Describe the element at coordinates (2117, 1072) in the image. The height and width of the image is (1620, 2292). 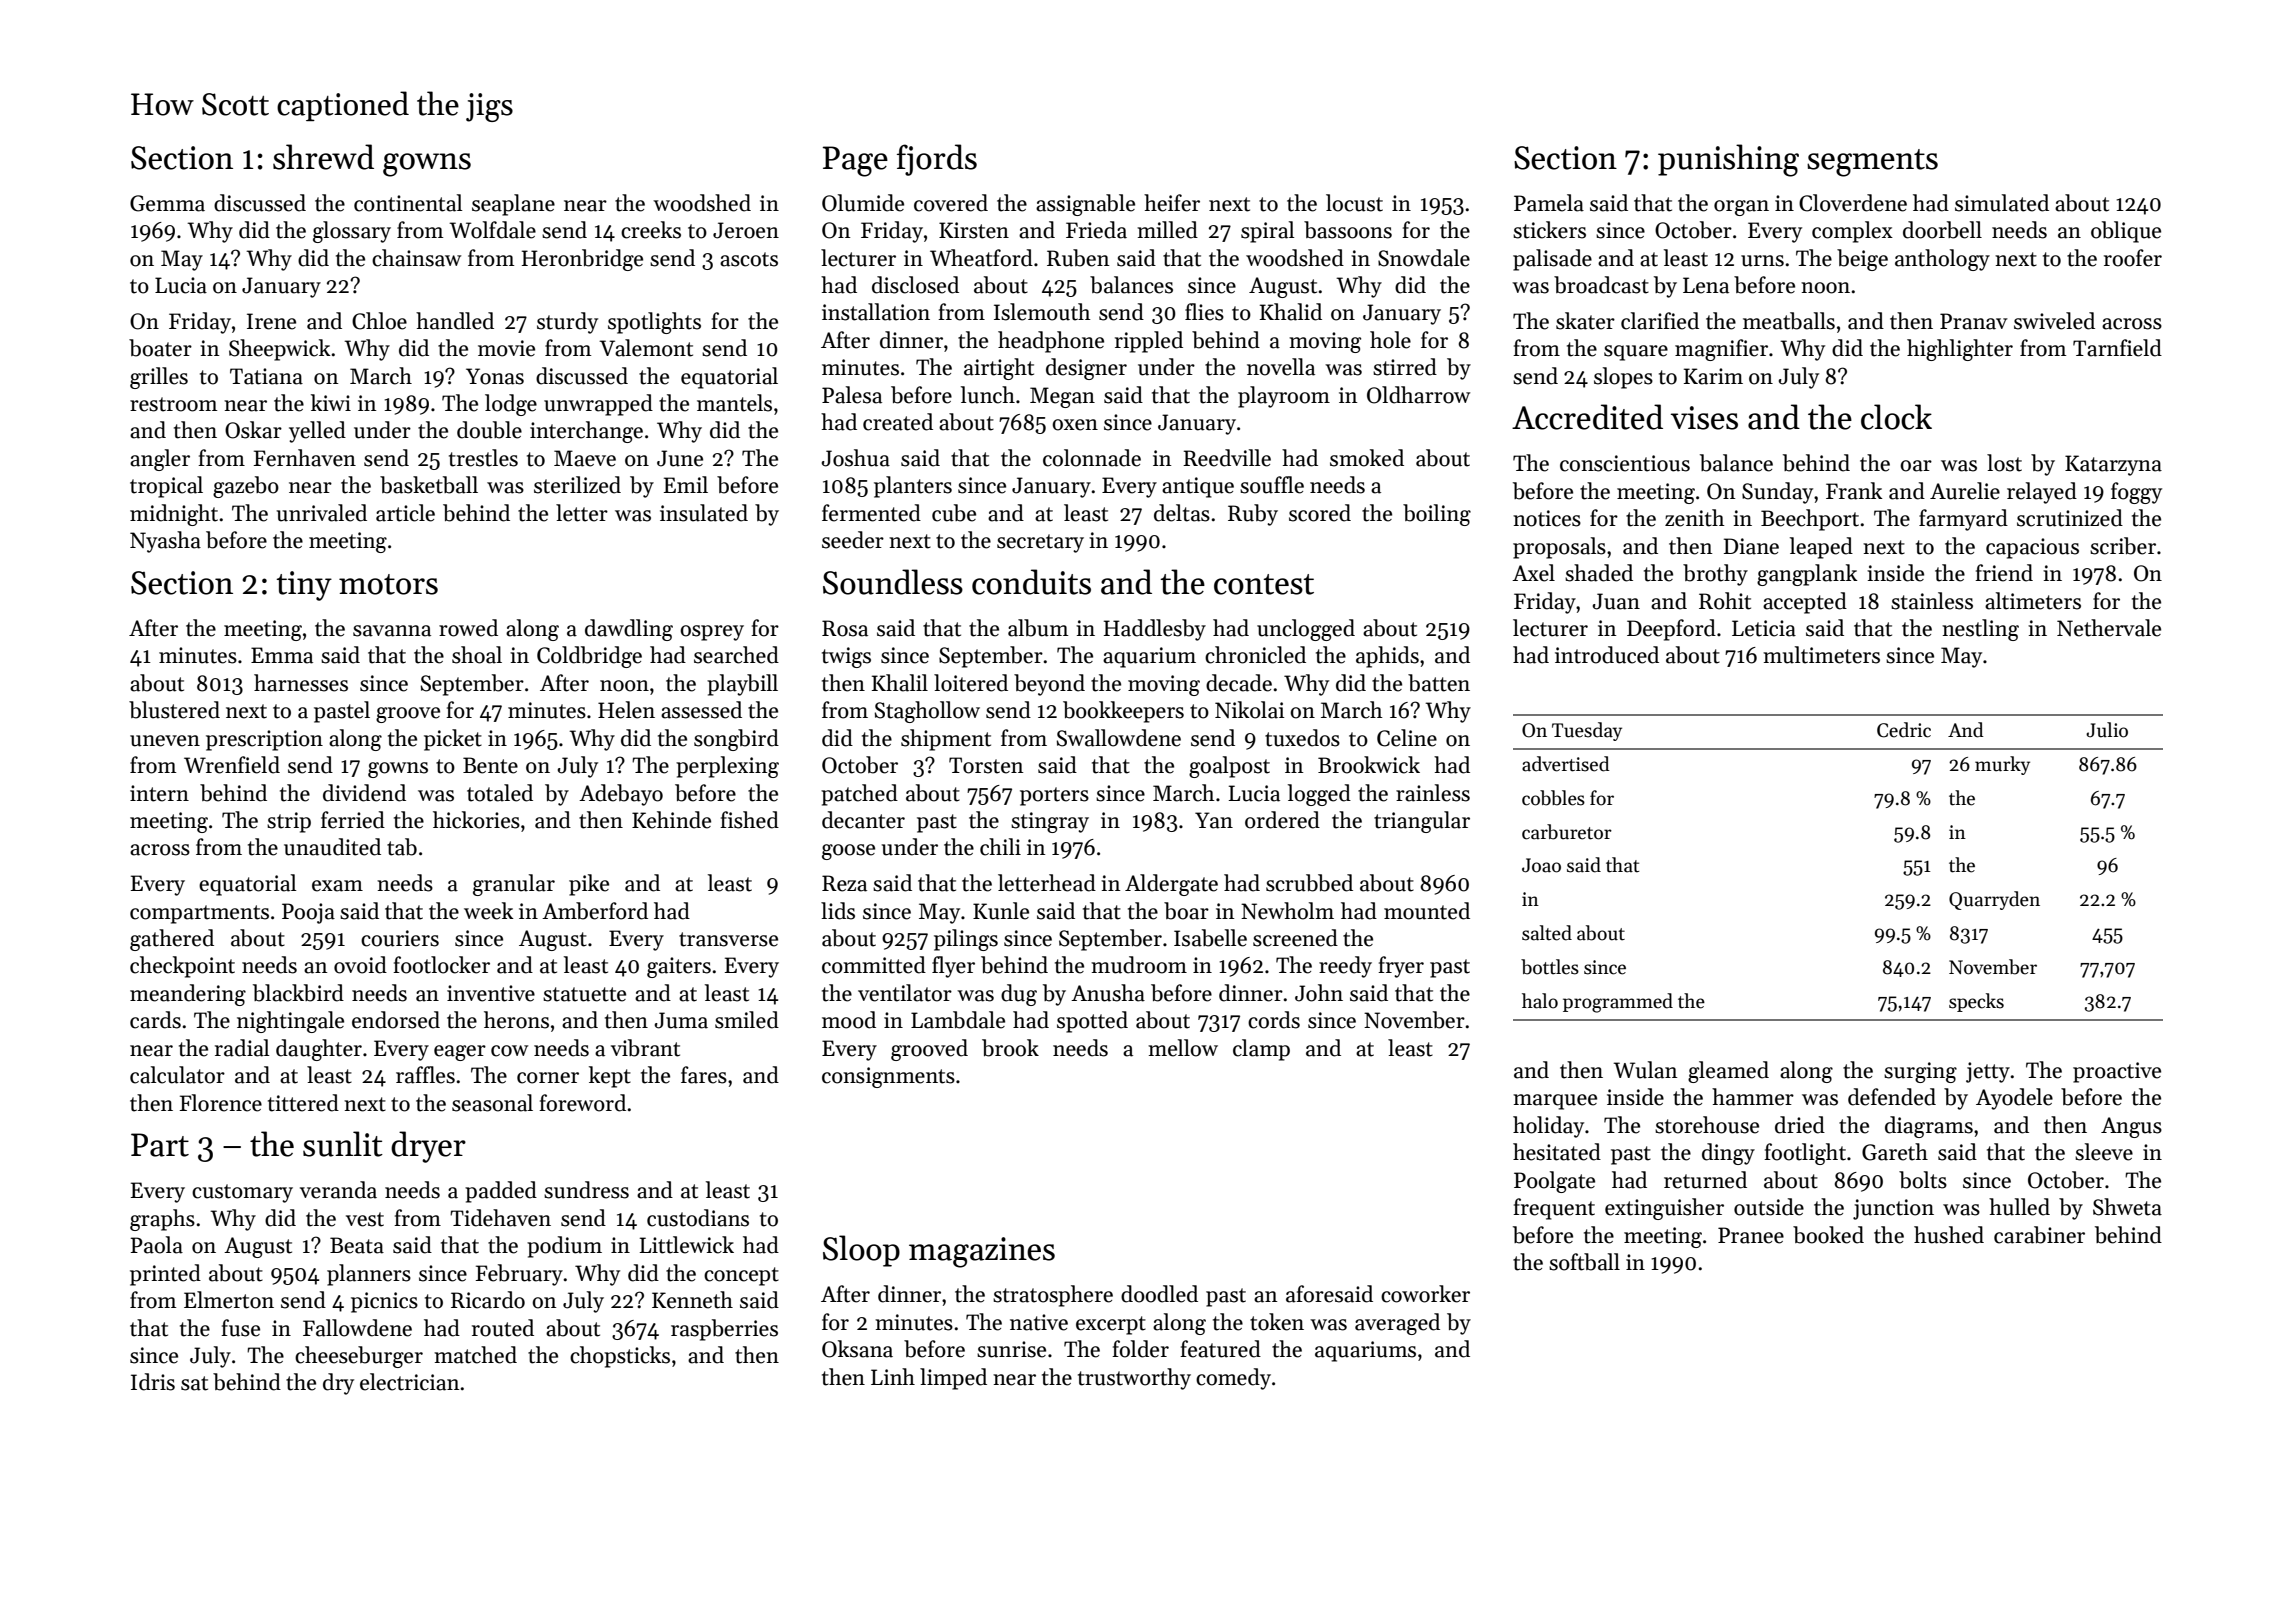
I see `proactive` at that location.
